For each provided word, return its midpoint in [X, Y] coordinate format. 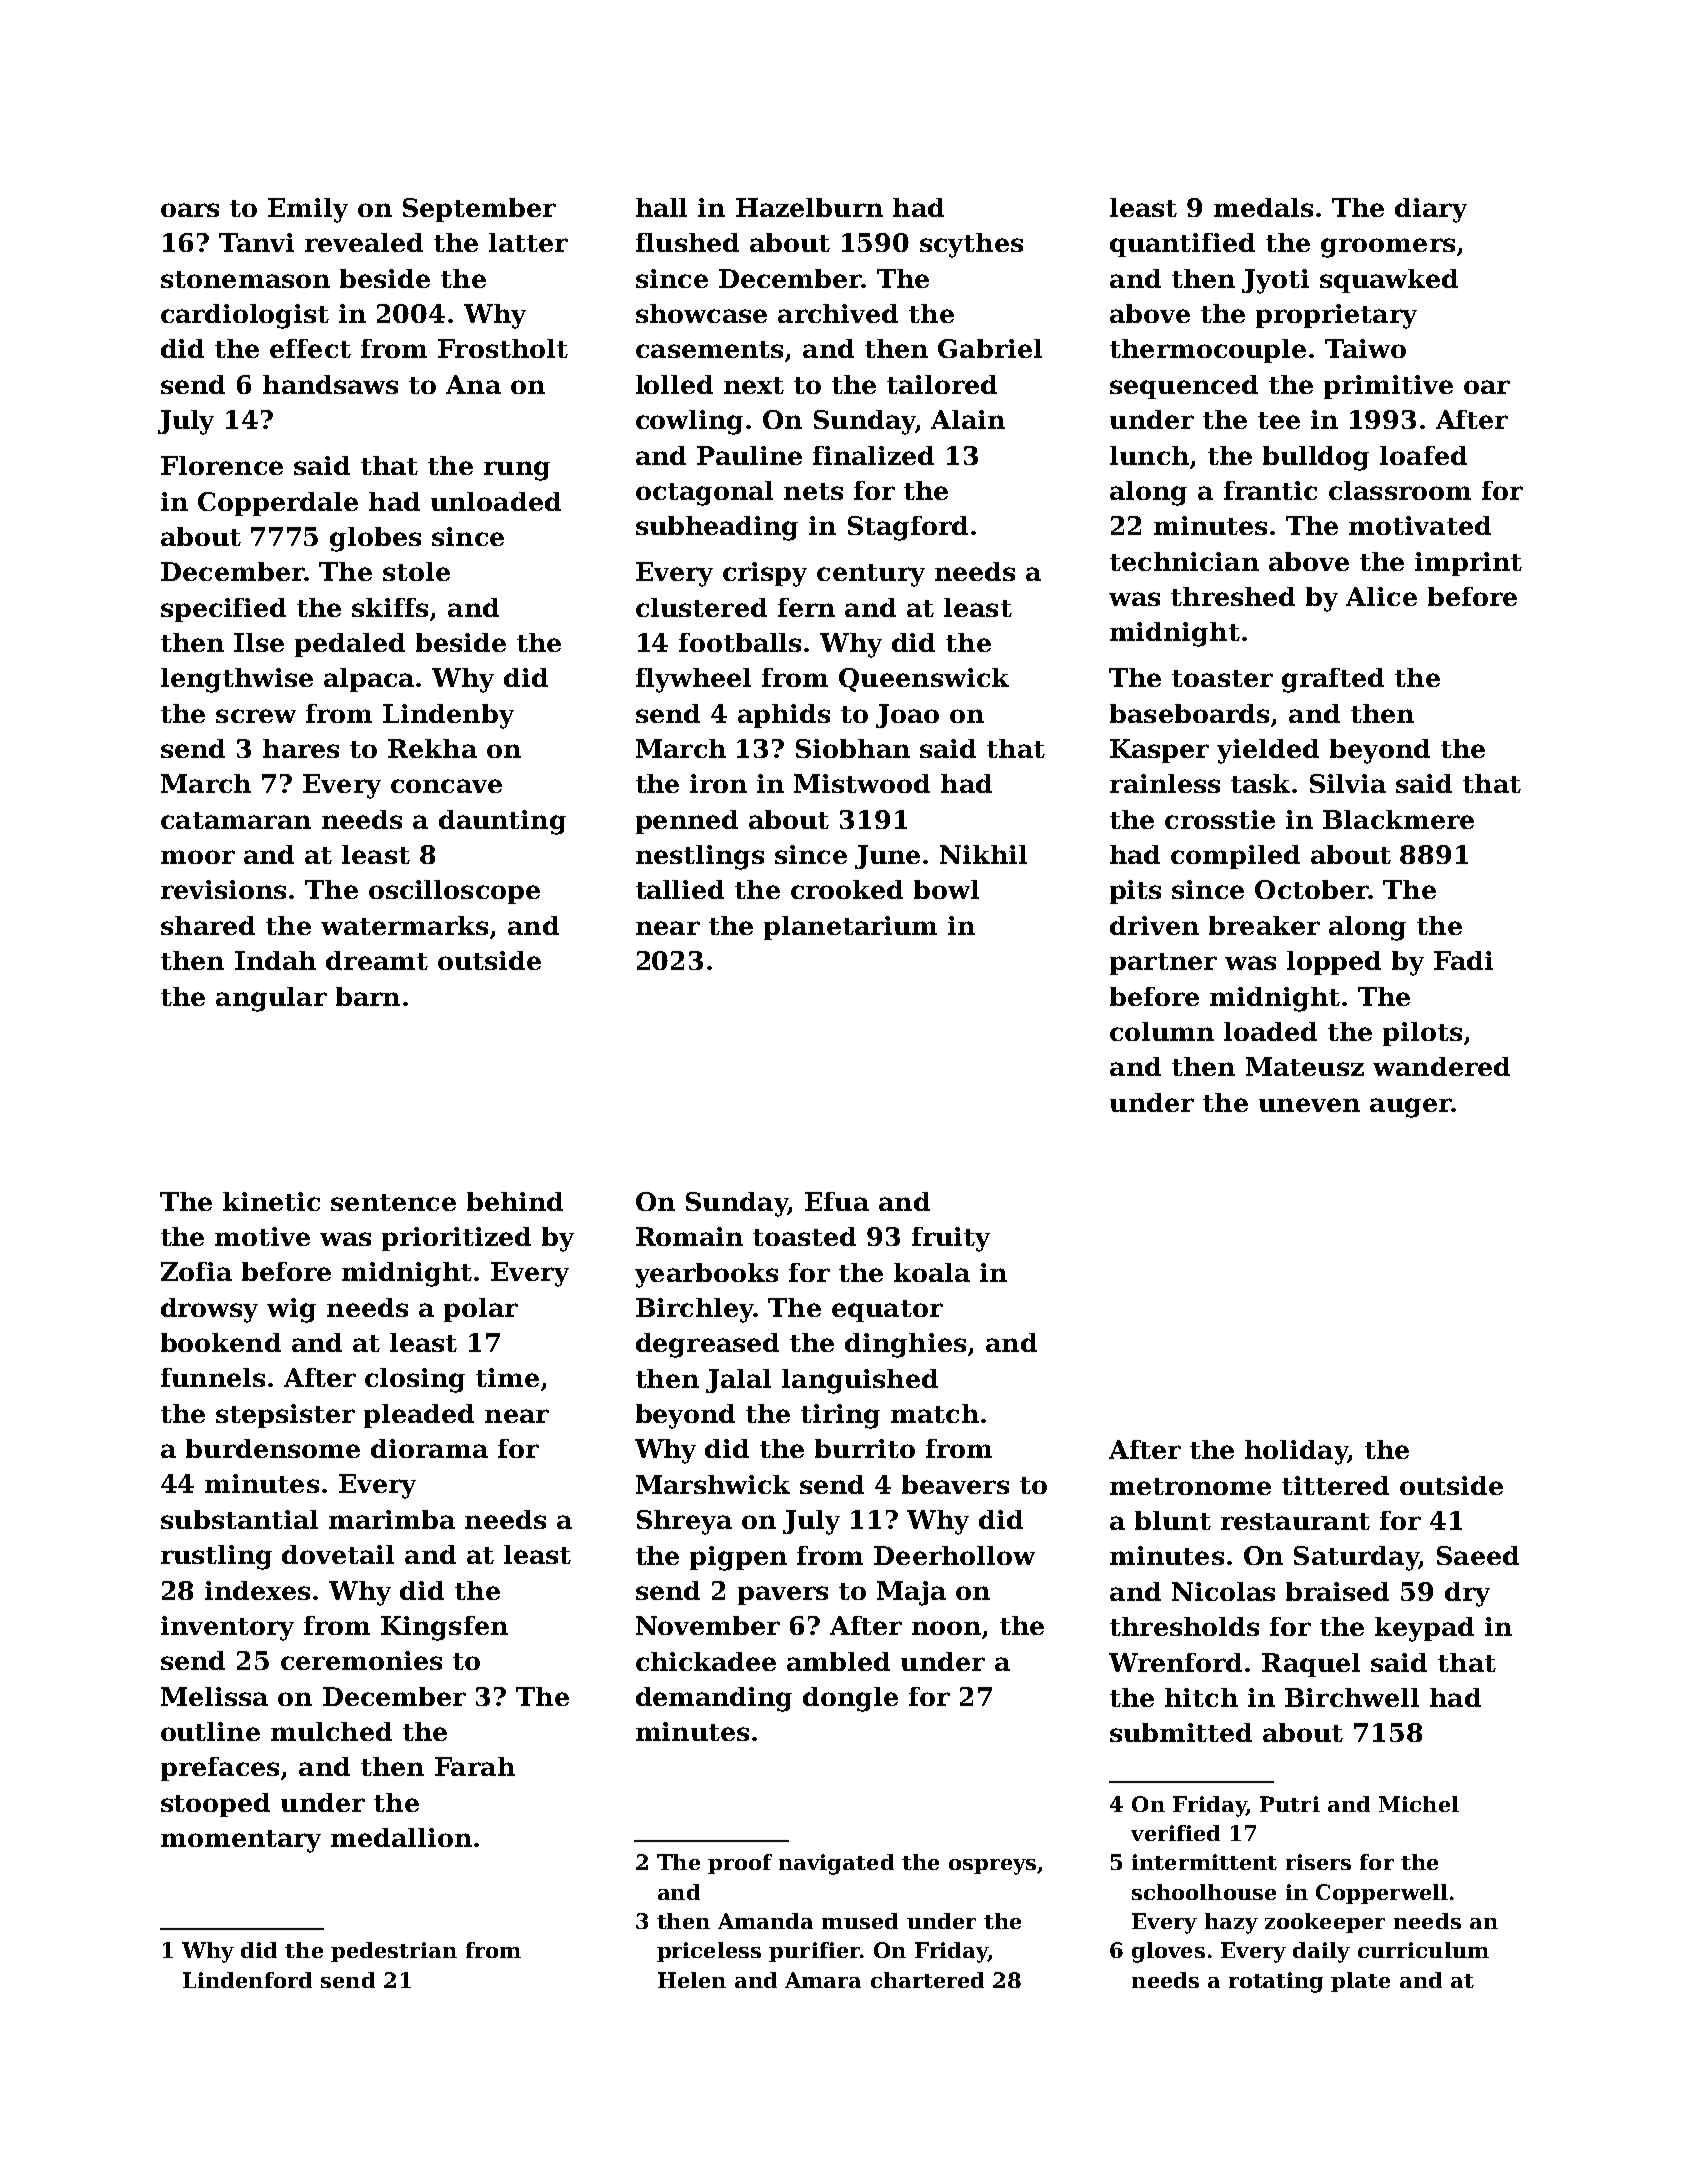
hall [661, 207]
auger [1410, 1108]
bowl [946, 889]
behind [515, 1201]
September [479, 210]
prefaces [220, 1769]
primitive [1388, 387]
